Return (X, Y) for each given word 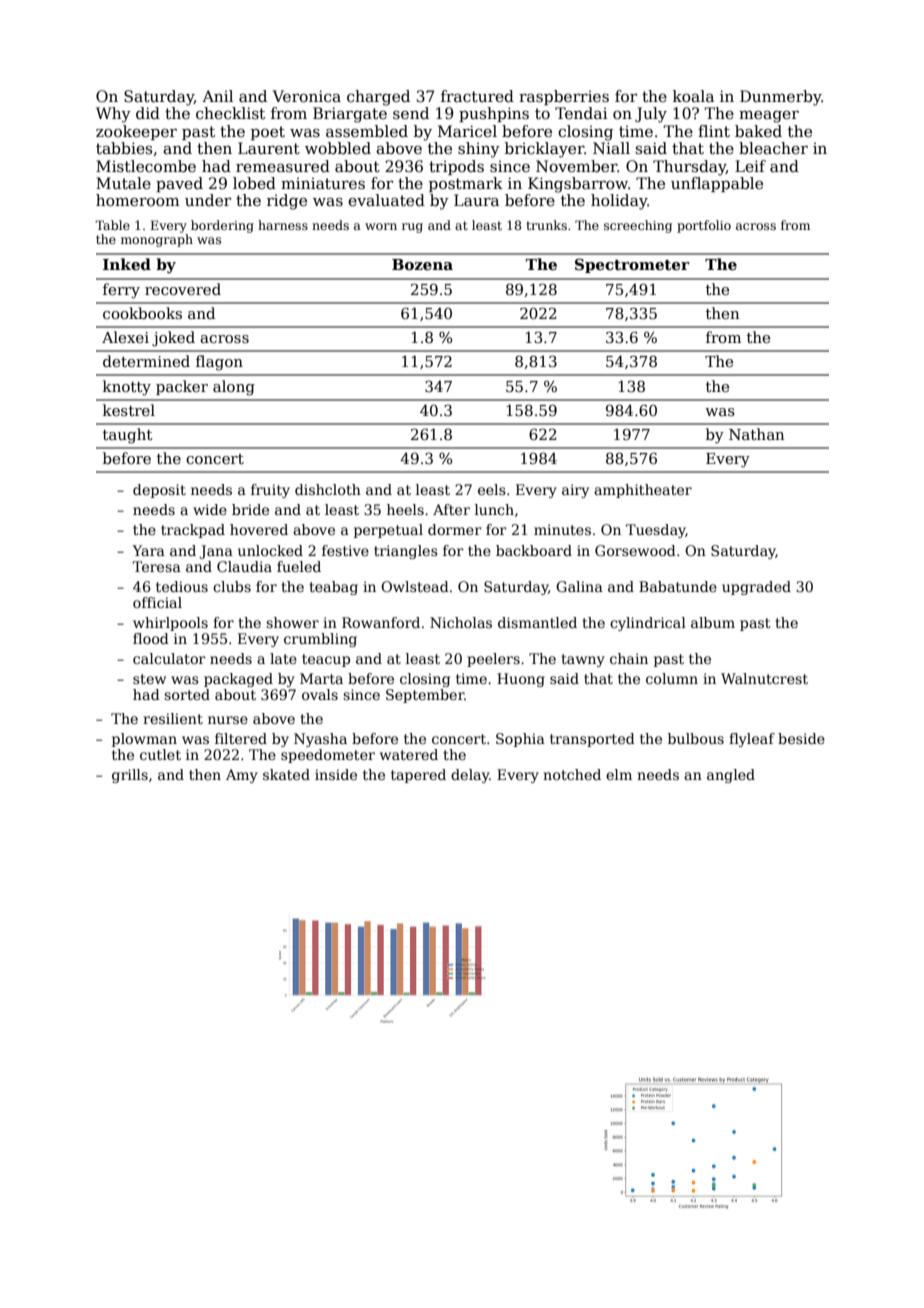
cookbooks (142, 313)
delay (470, 776)
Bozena (422, 264)
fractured (477, 96)
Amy (242, 776)
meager (769, 117)
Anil (217, 96)
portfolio (704, 226)
